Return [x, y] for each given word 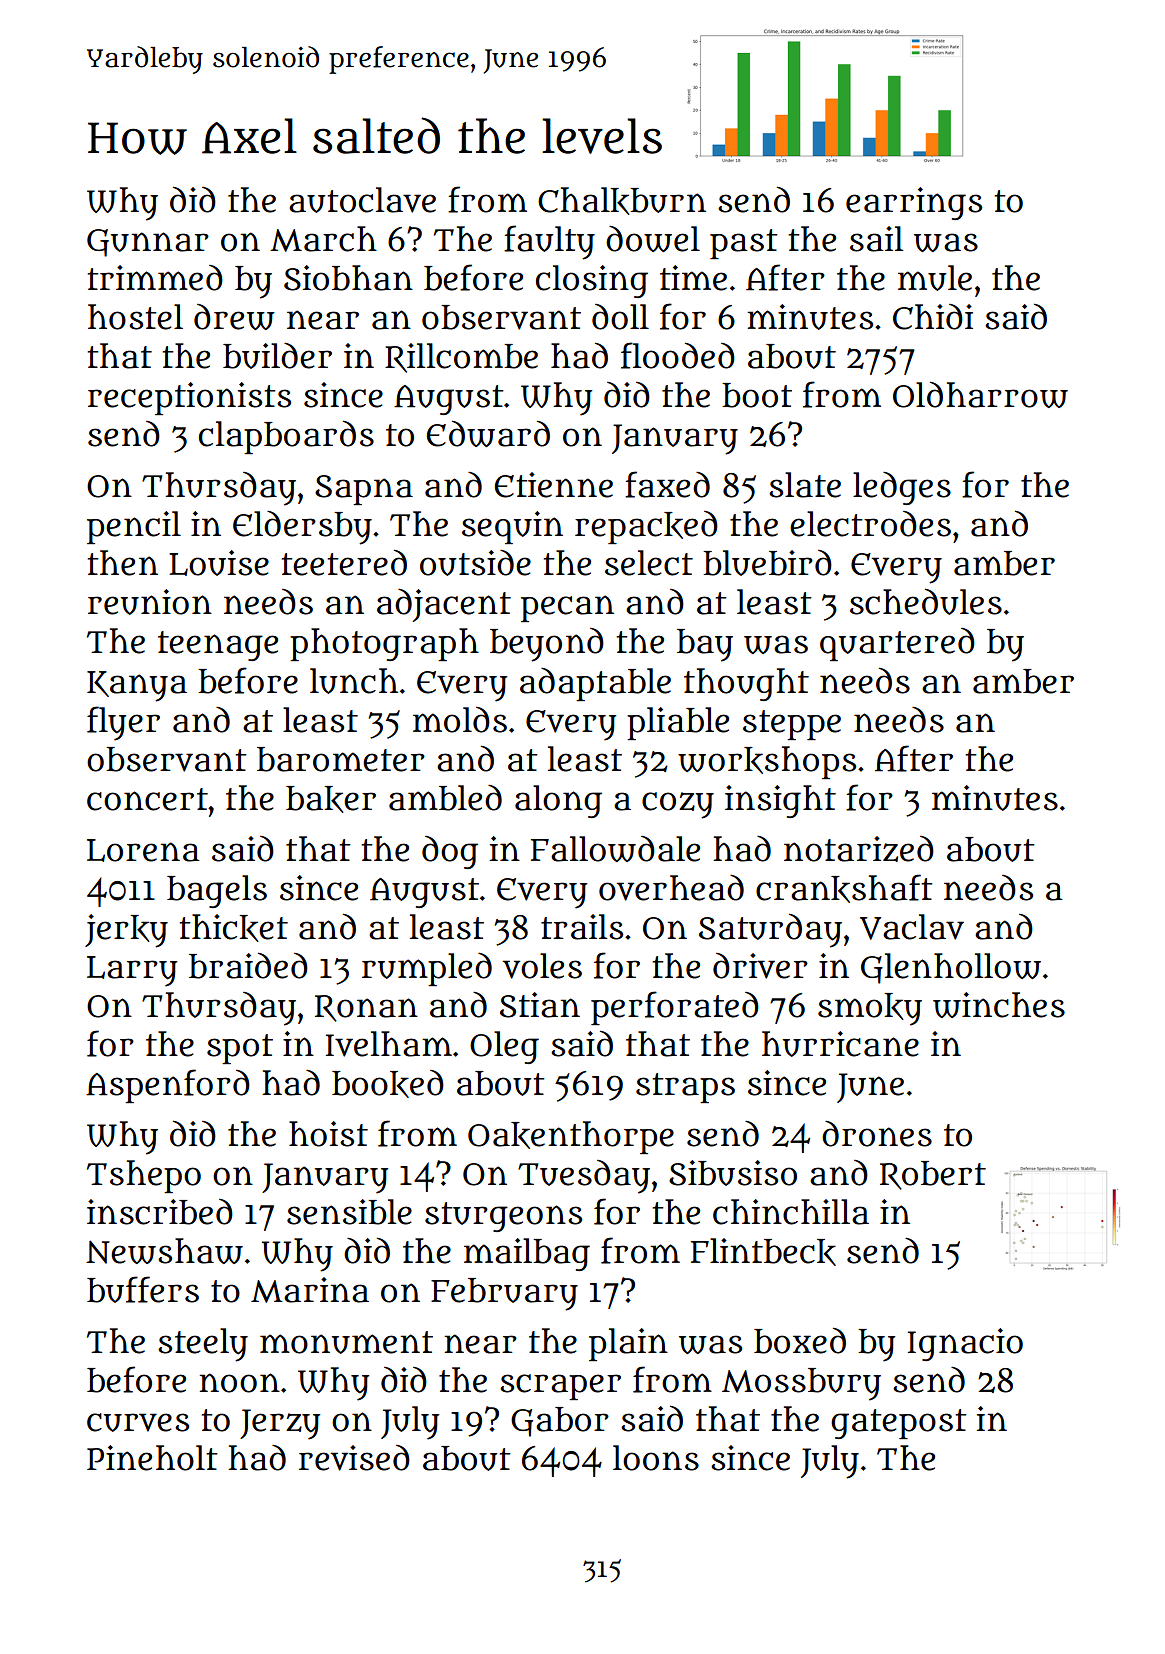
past [744, 244]
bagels [217, 891]
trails [582, 927]
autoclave [362, 200]
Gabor [560, 1422]
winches [999, 1005]
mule [935, 278]
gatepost [899, 1424]
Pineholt [152, 1458]
